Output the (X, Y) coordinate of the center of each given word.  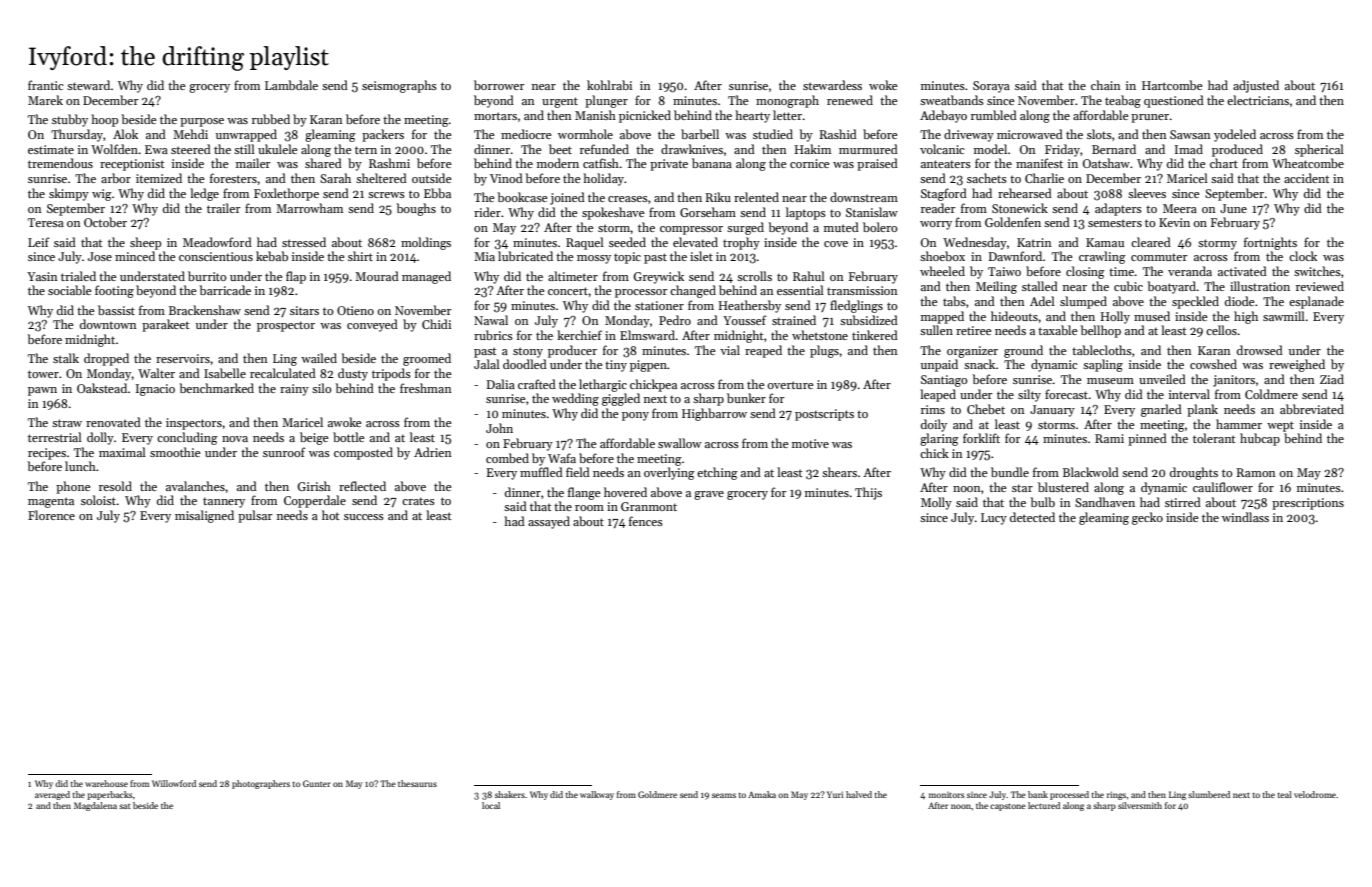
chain (1105, 85)
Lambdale (291, 85)
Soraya (991, 87)
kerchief (579, 335)
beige (314, 438)
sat (125, 806)
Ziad (1332, 379)
